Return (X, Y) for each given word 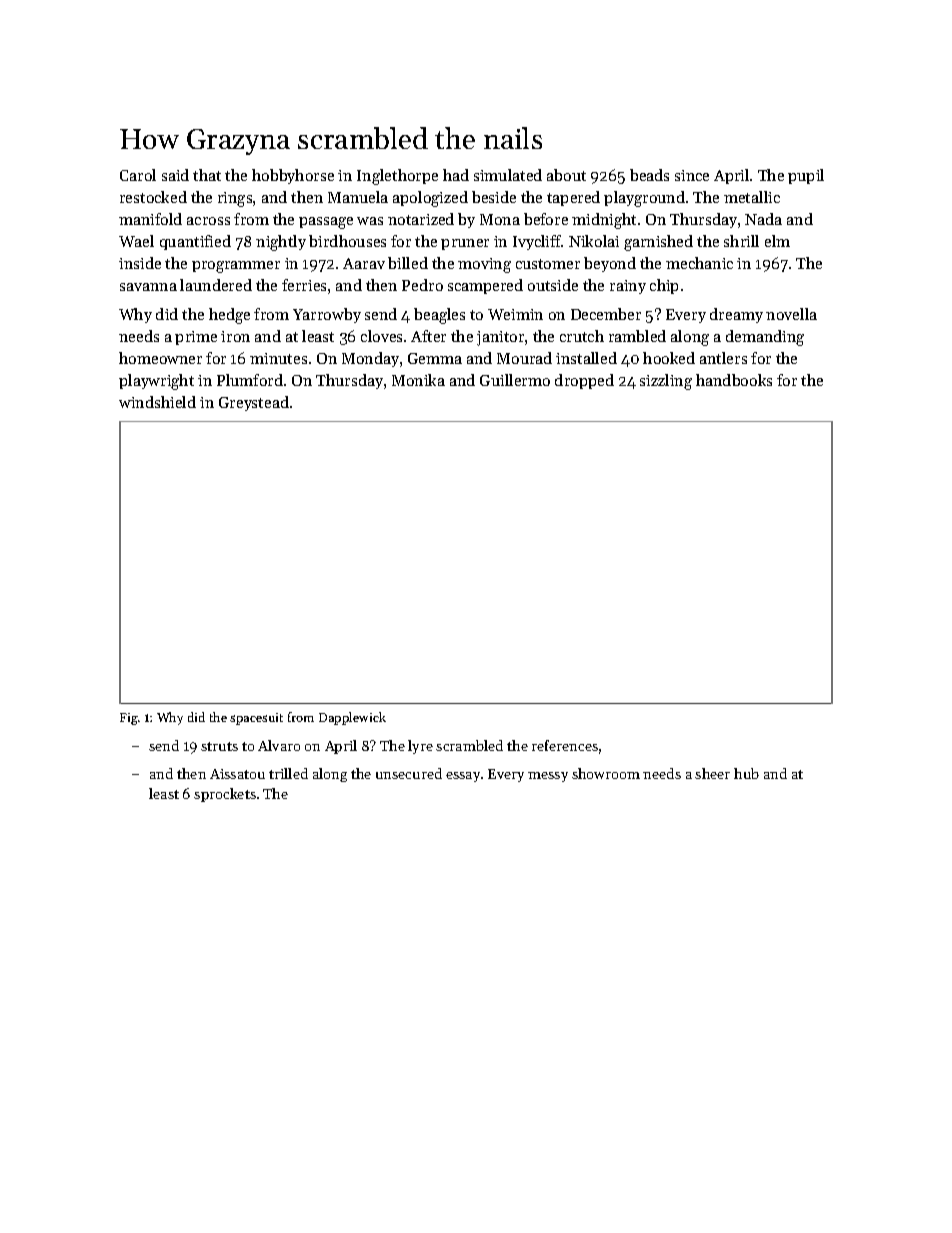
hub (746, 773)
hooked (669, 358)
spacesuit (256, 719)
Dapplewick (352, 718)
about (566, 175)
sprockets (225, 795)
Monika (418, 380)
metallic (752, 197)
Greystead (254, 403)
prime (196, 338)
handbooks (734, 380)
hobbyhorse (293, 176)
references (565, 745)
